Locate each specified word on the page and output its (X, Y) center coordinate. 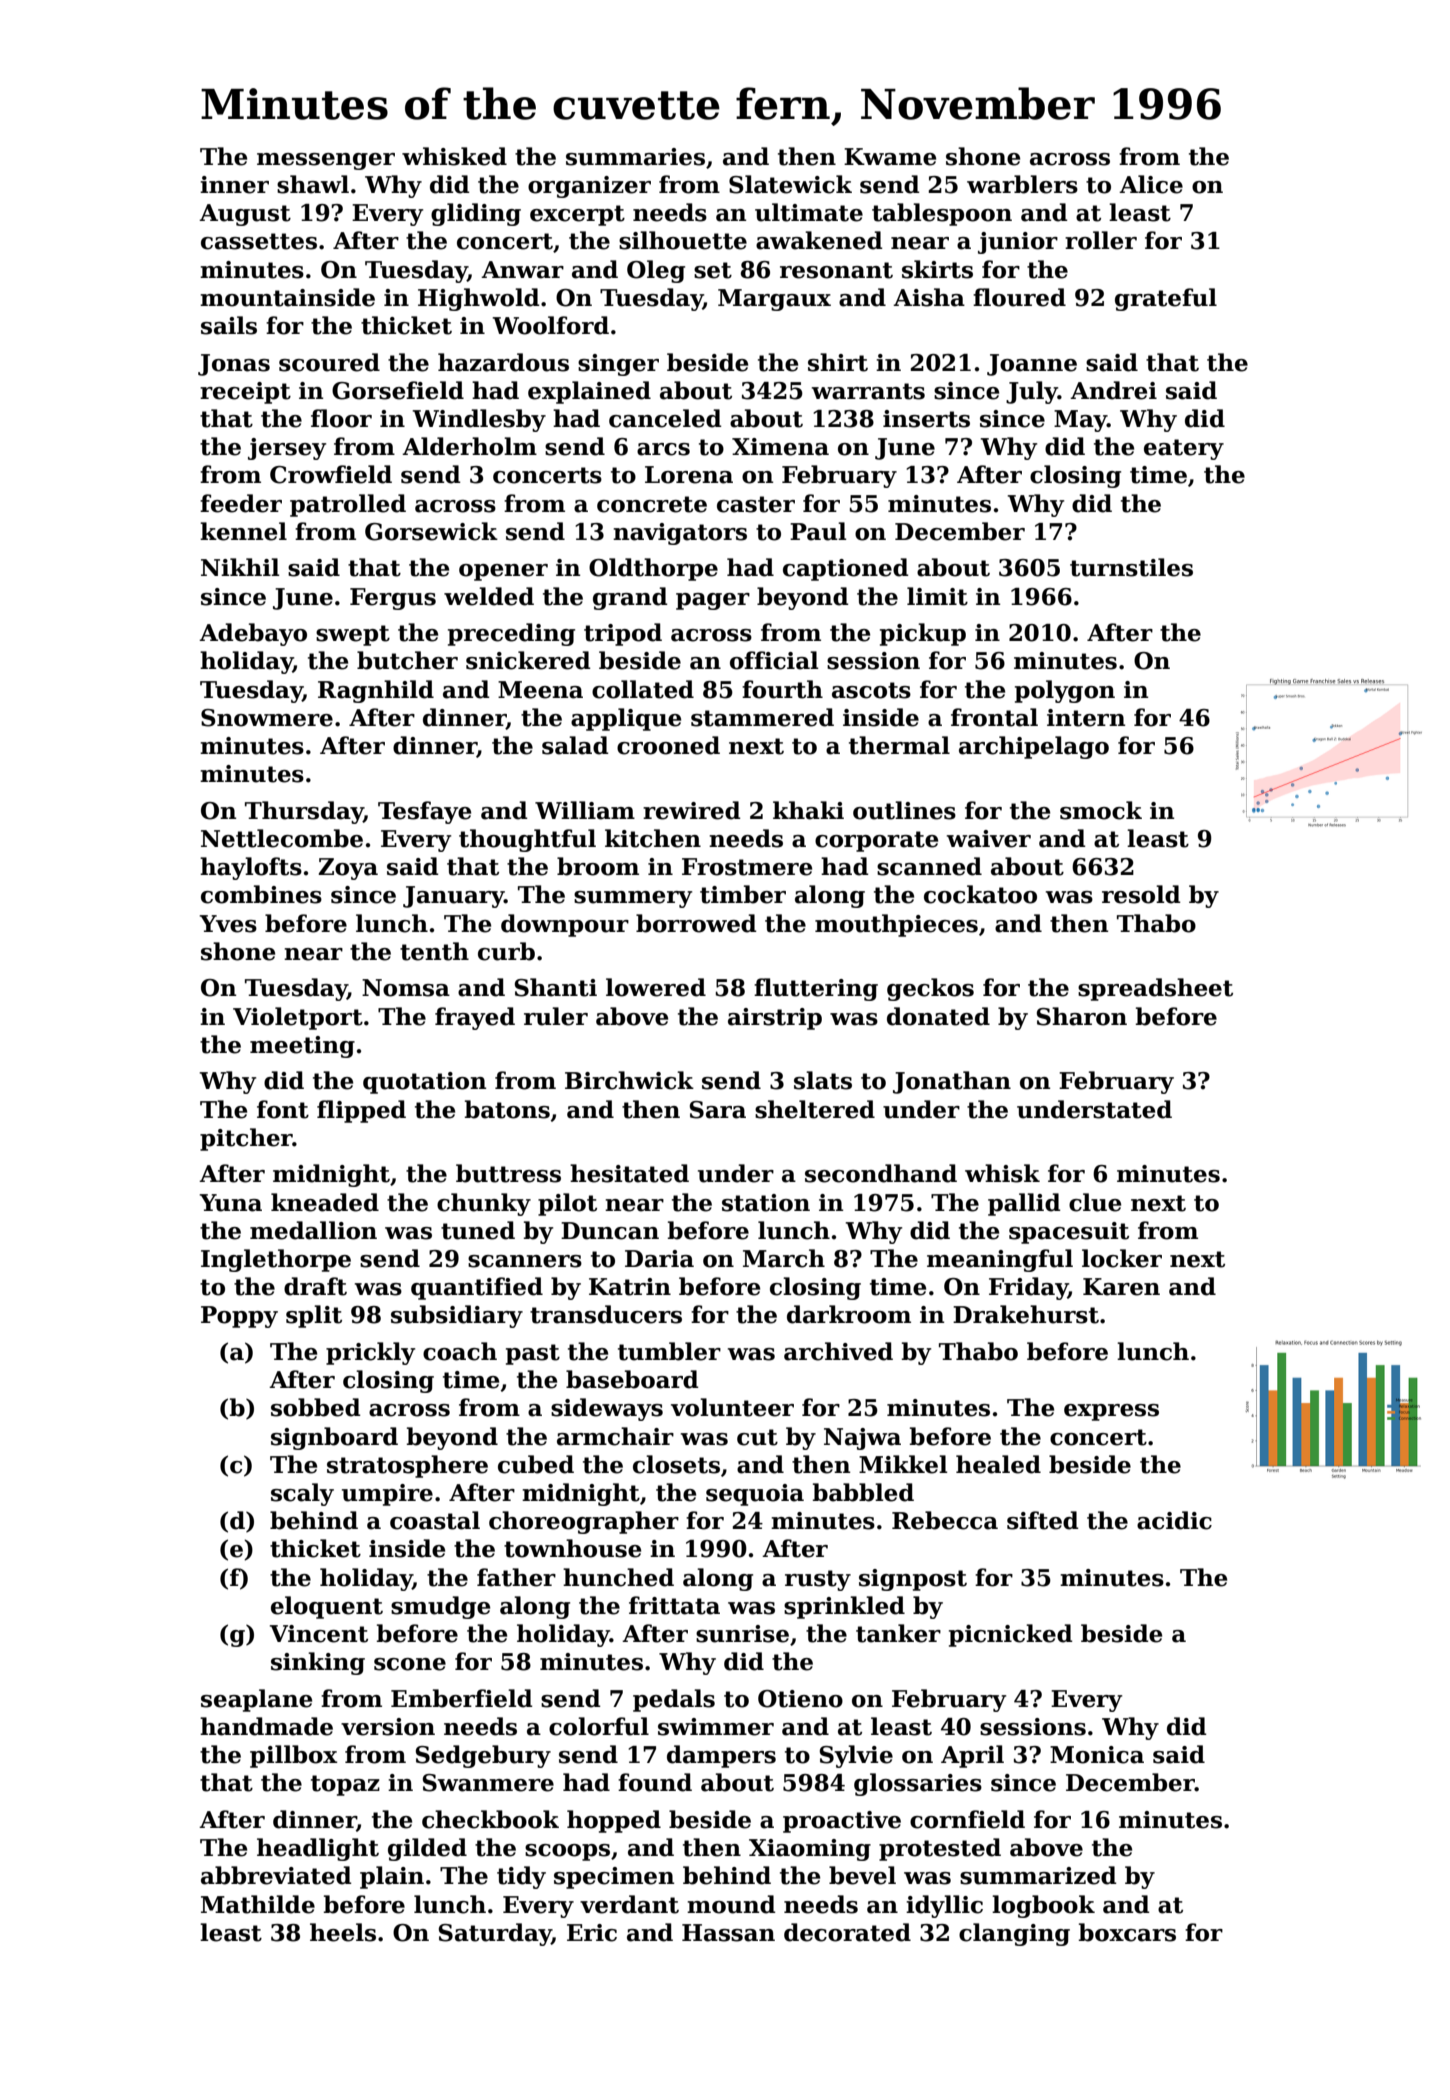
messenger (326, 161)
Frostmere (747, 867)
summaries (635, 157)
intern (1086, 718)
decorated (847, 1932)
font (283, 1109)
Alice (1151, 184)
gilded (427, 1849)
